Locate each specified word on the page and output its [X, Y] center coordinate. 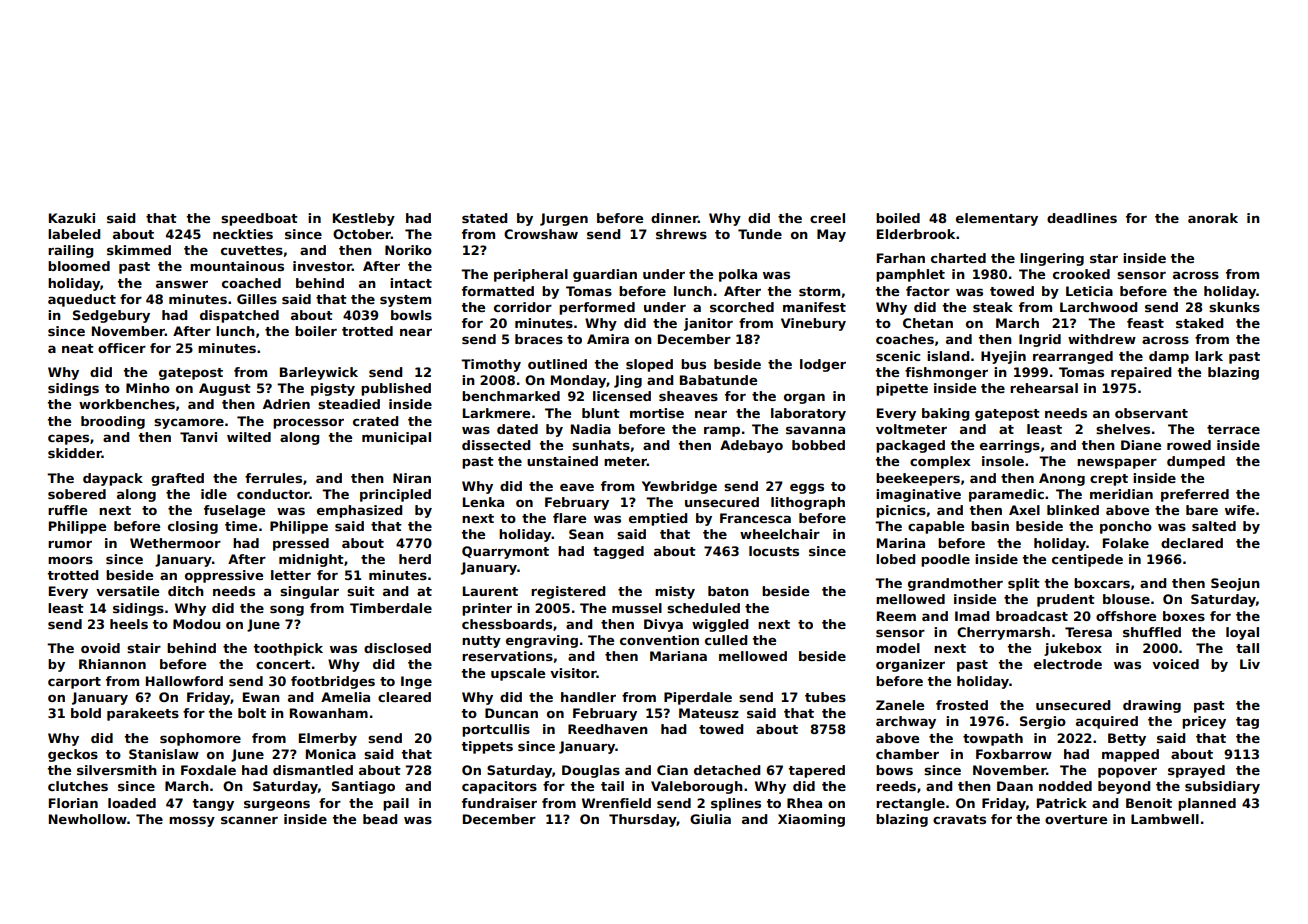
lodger [823, 365]
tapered [816, 771]
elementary [997, 219]
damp [1169, 357]
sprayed [1196, 771]
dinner [674, 218]
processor [308, 423]
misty [675, 592]
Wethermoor [175, 543]
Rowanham [329, 713]
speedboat [259, 219]
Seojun [1235, 584]
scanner [249, 820]
